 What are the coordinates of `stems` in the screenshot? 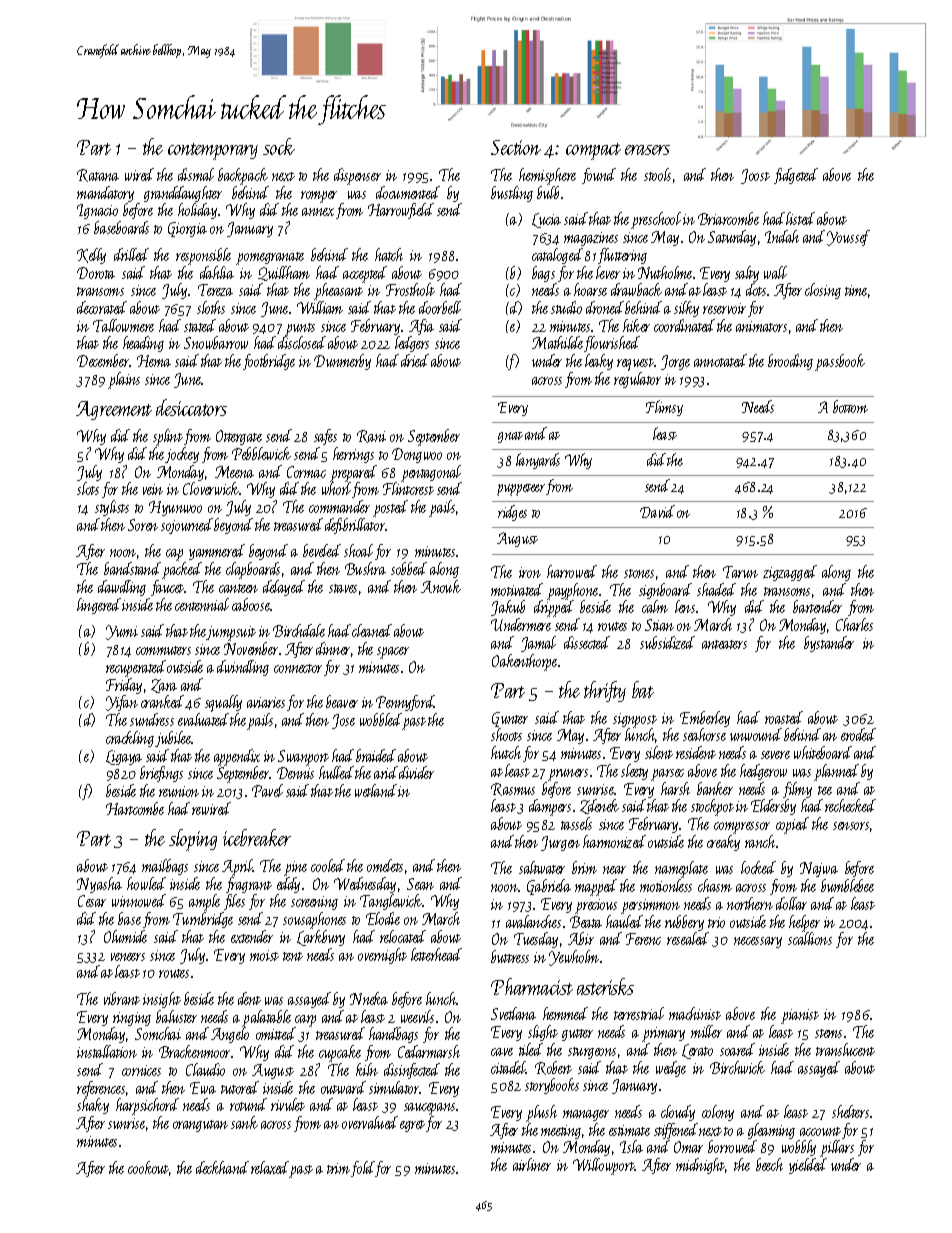 It's located at (828, 1033).
